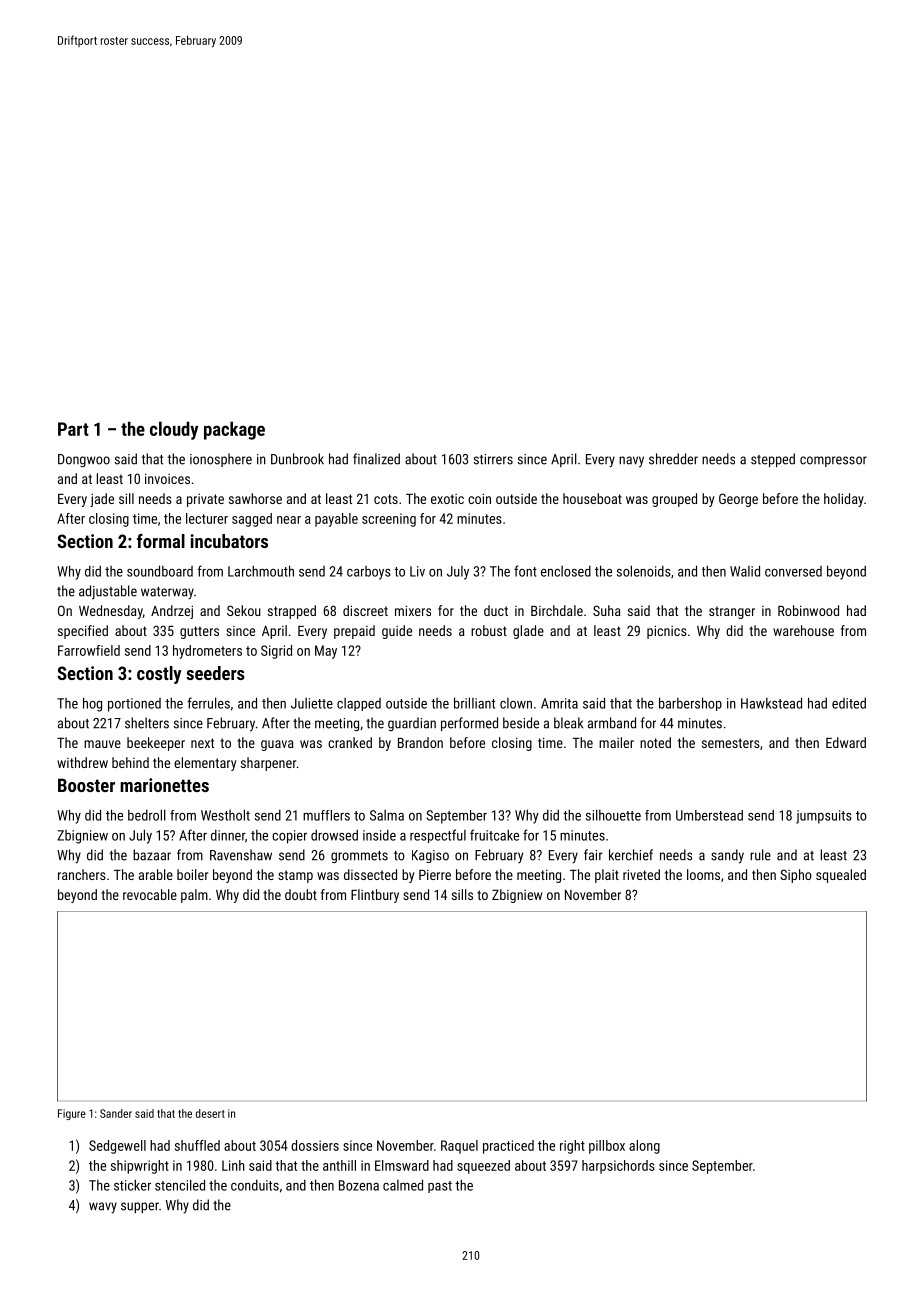  I want to click on finalized, so click(376, 459).
